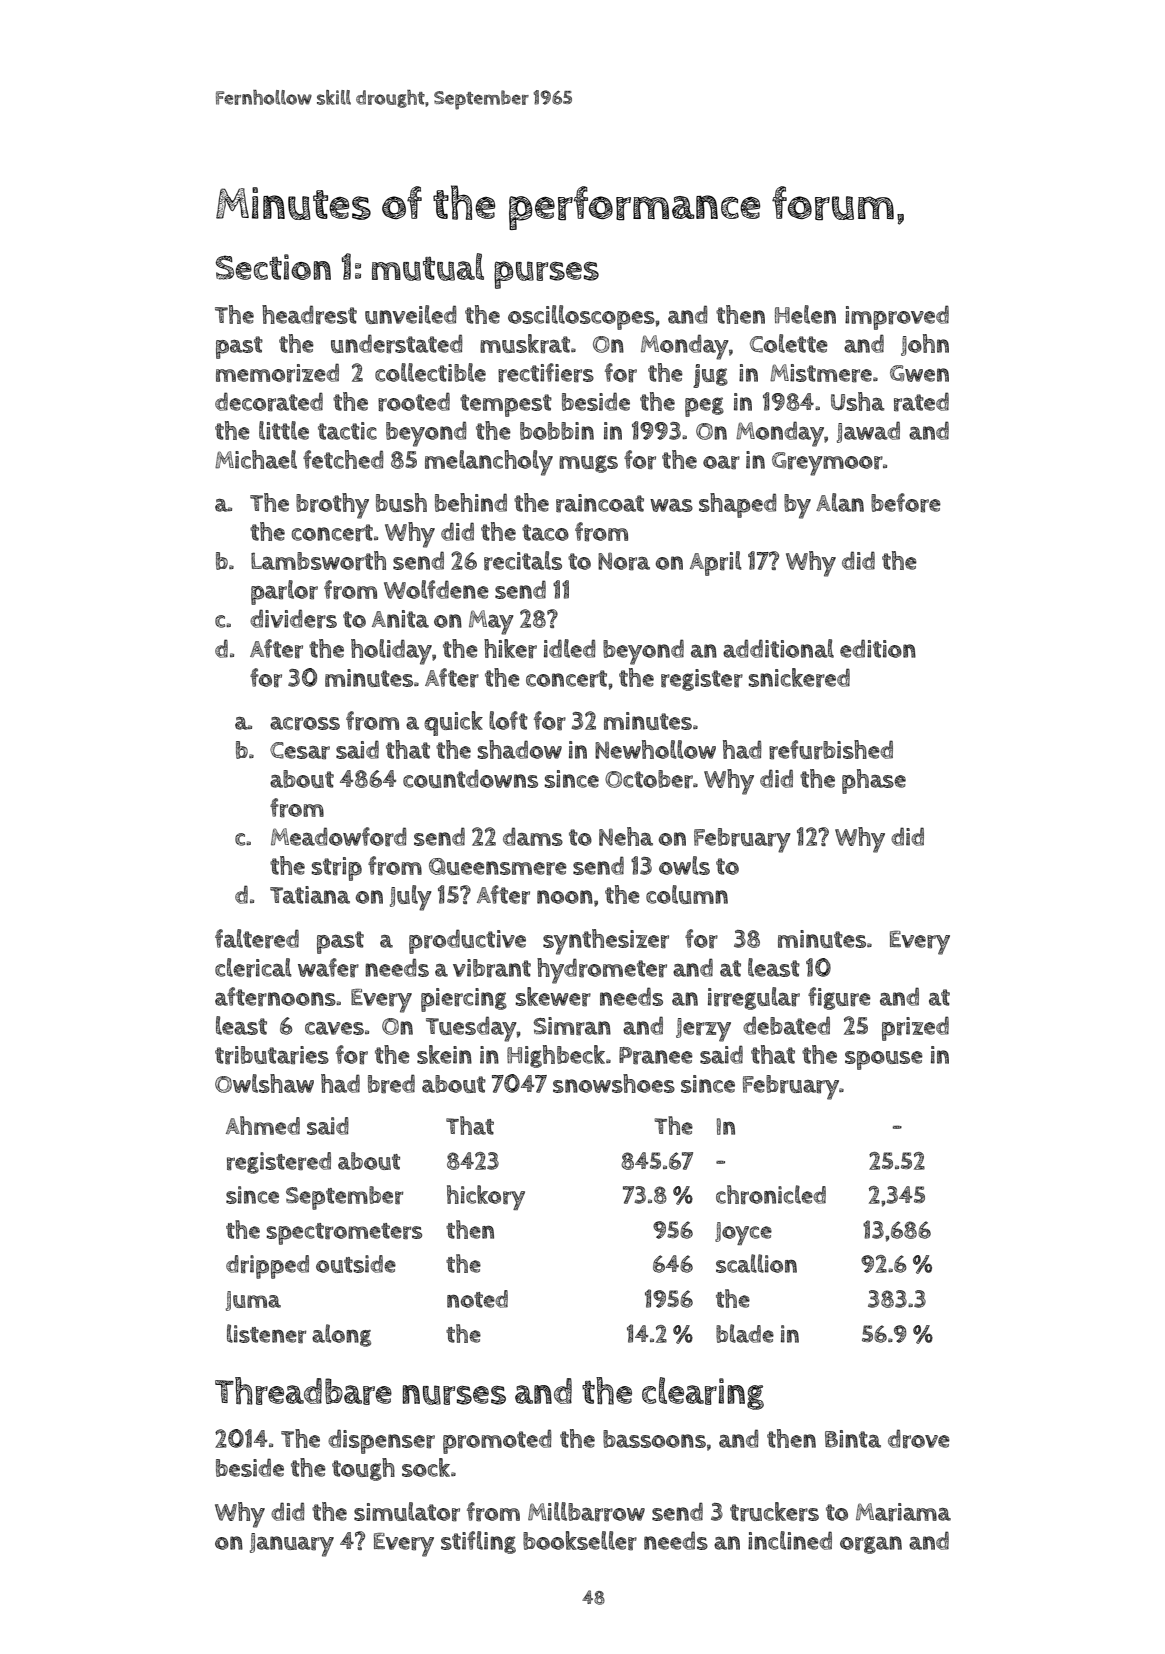 The image size is (1165, 1654). What do you see at coordinates (328, 968) in the image?
I see `wafer` at bounding box center [328, 968].
